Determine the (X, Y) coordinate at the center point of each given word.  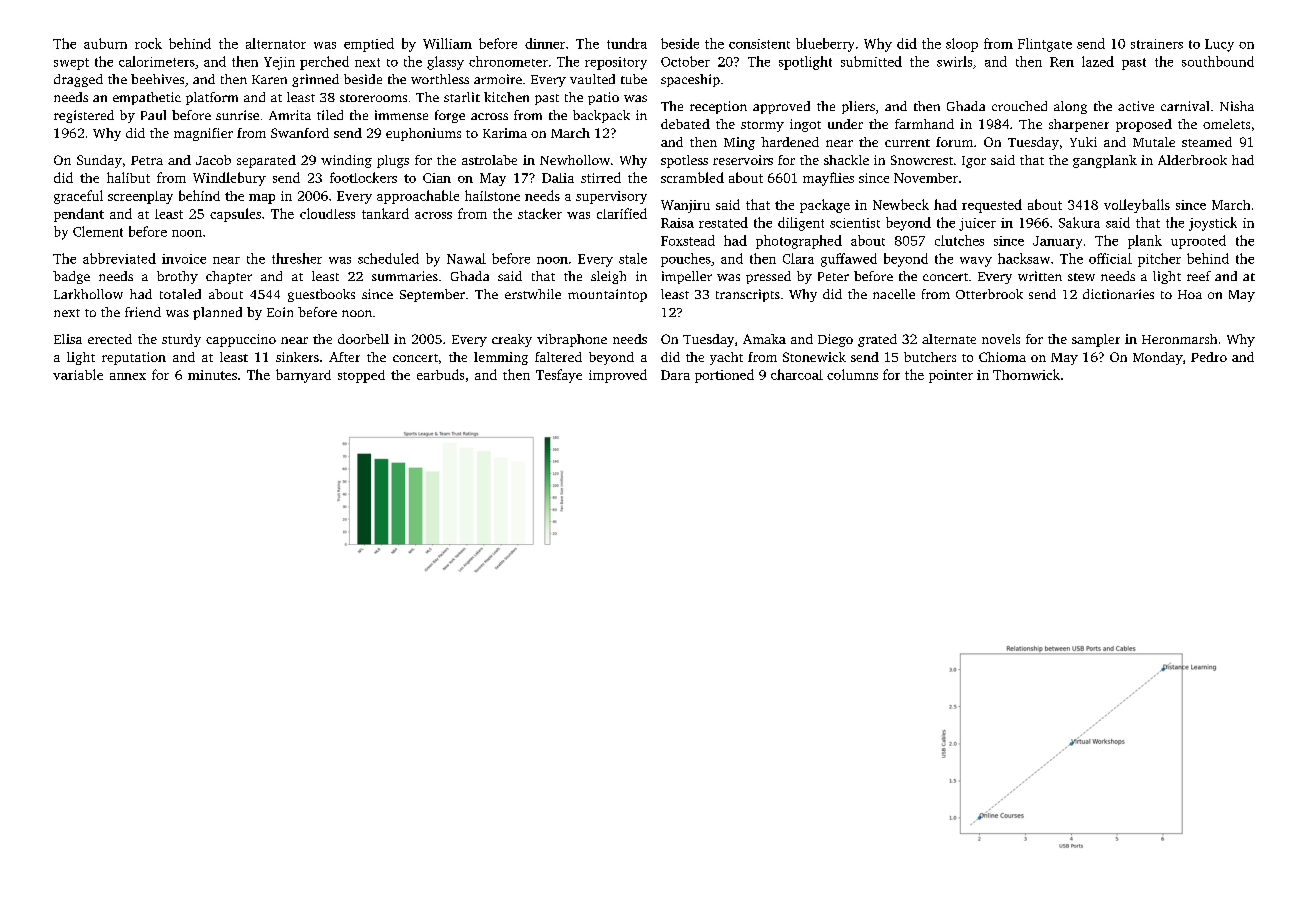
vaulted (592, 79)
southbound (1218, 61)
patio (603, 98)
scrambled (692, 177)
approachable (418, 197)
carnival (1185, 106)
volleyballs (1137, 206)
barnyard (303, 376)
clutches (959, 240)
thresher (297, 258)
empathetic (147, 98)
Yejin (279, 63)
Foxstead (688, 240)
